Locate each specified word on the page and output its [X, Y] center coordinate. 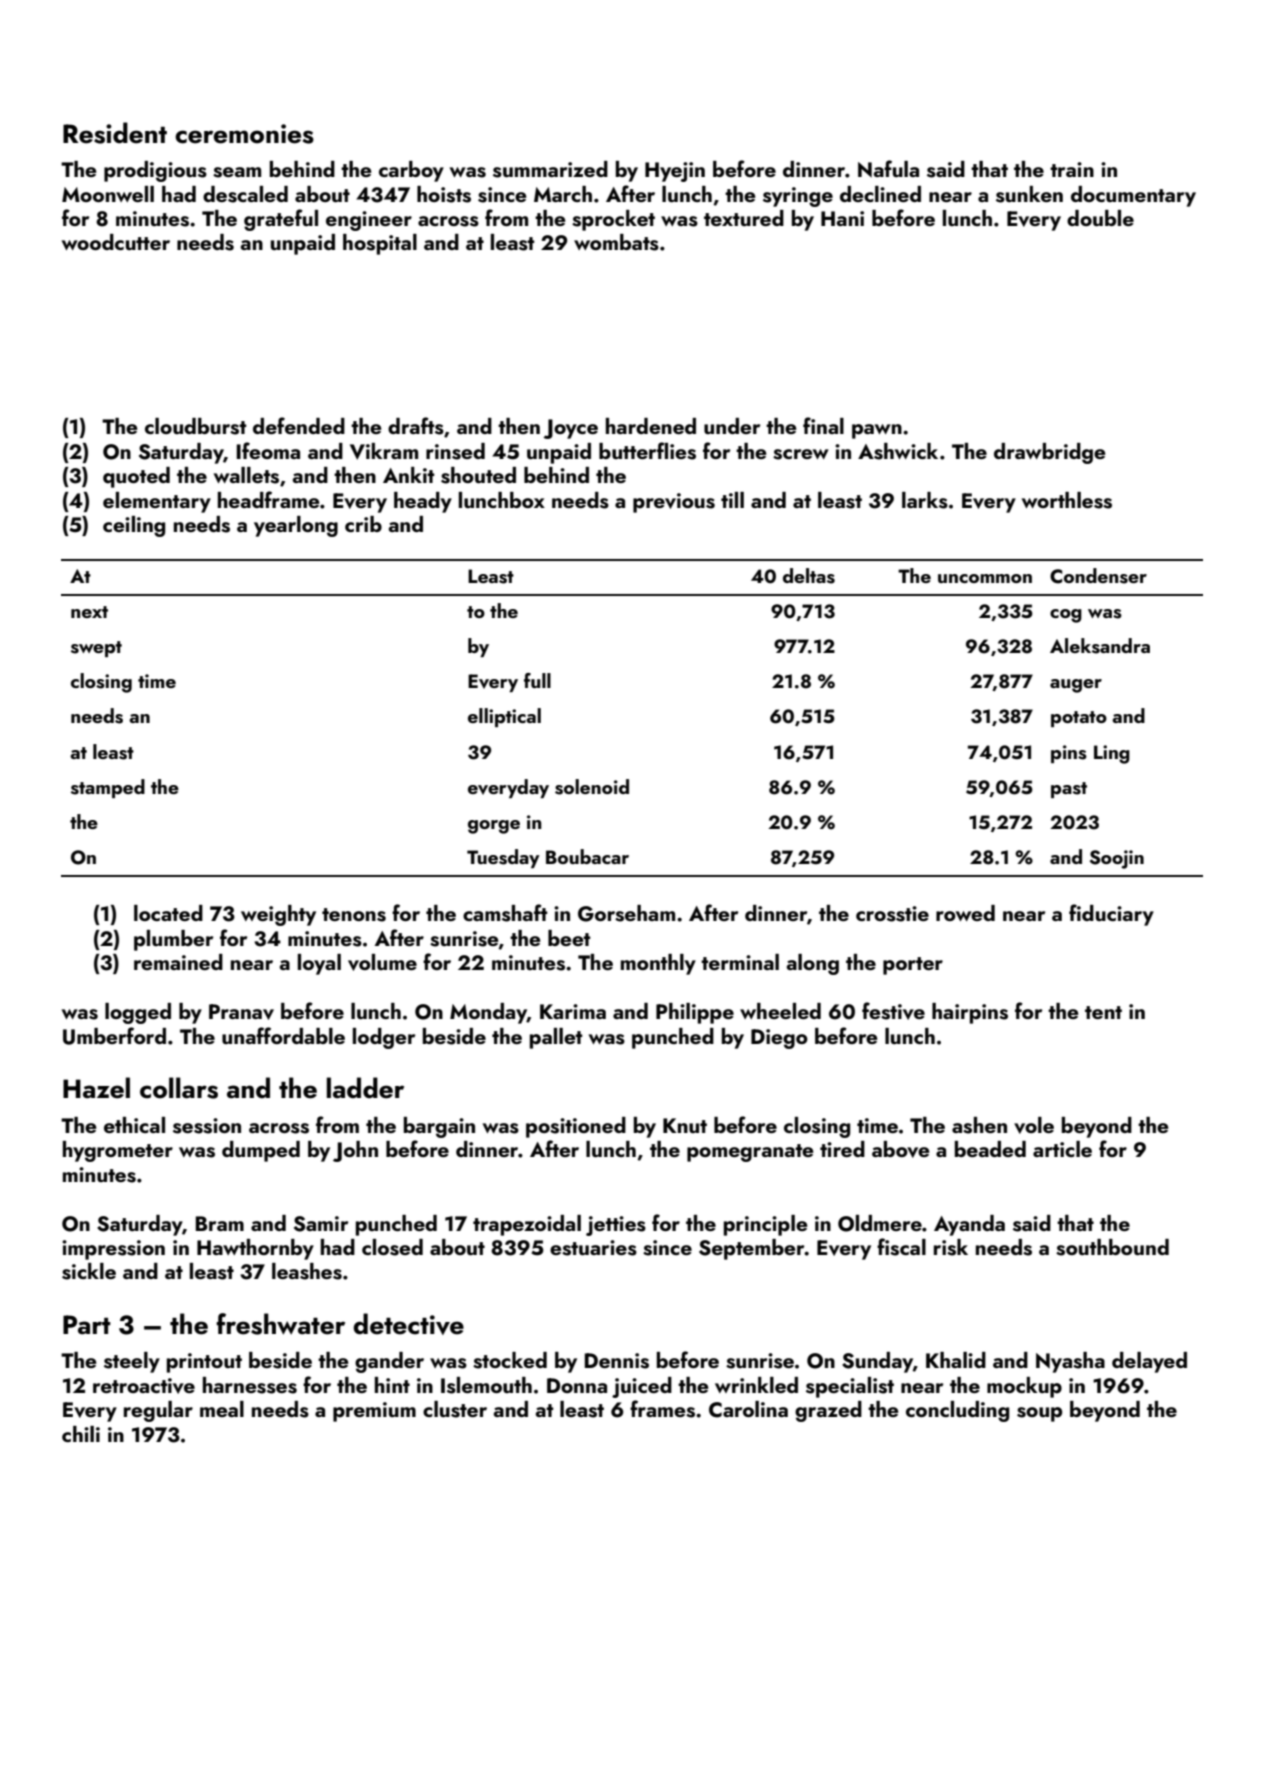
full [537, 680]
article [1062, 1149]
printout [204, 1363]
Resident [115, 133]
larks [925, 500]
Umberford [114, 1036]
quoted [136, 477]
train [1072, 169]
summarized [550, 169]
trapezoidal [527, 1225]
